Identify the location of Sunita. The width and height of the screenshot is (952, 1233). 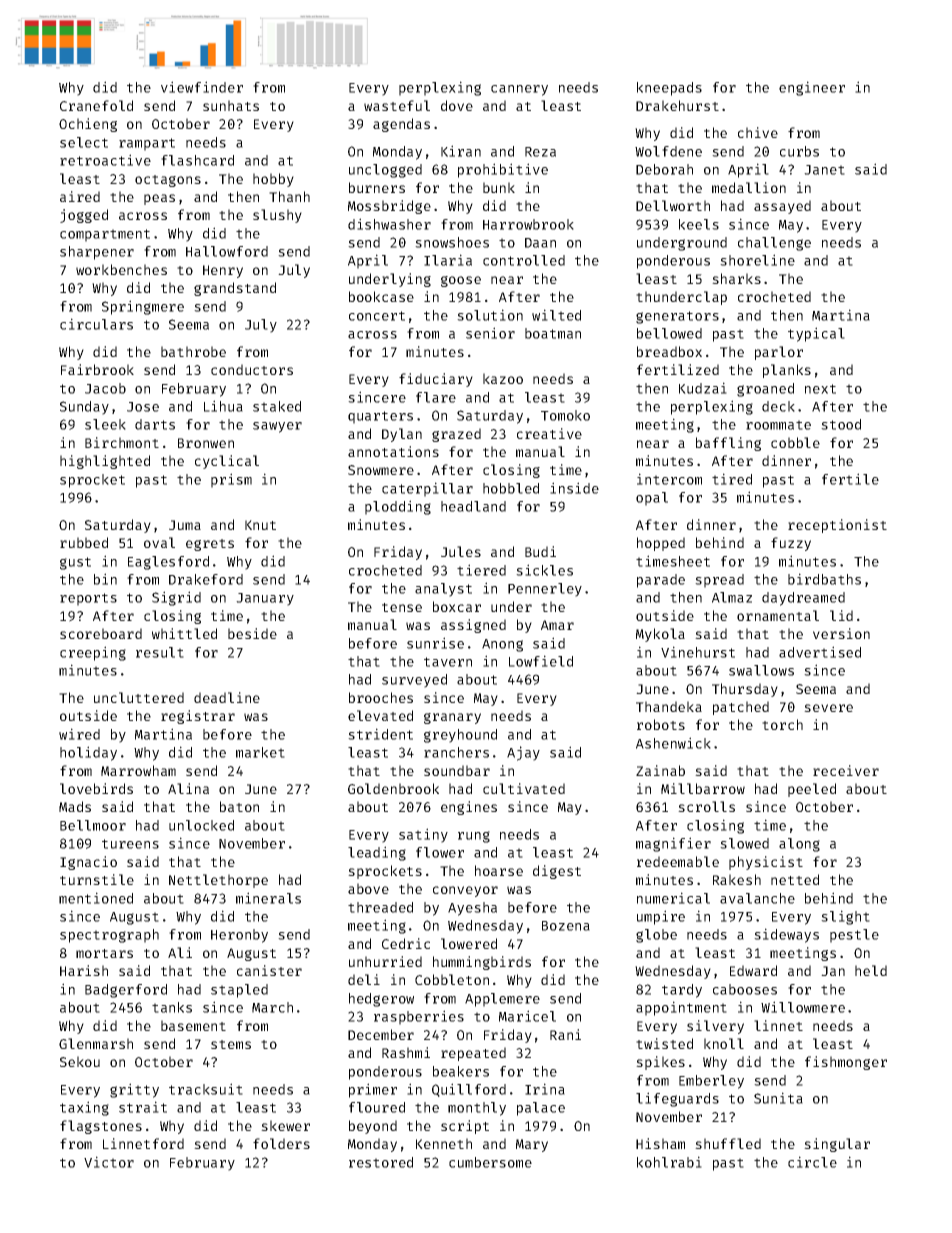
(778, 1098).
